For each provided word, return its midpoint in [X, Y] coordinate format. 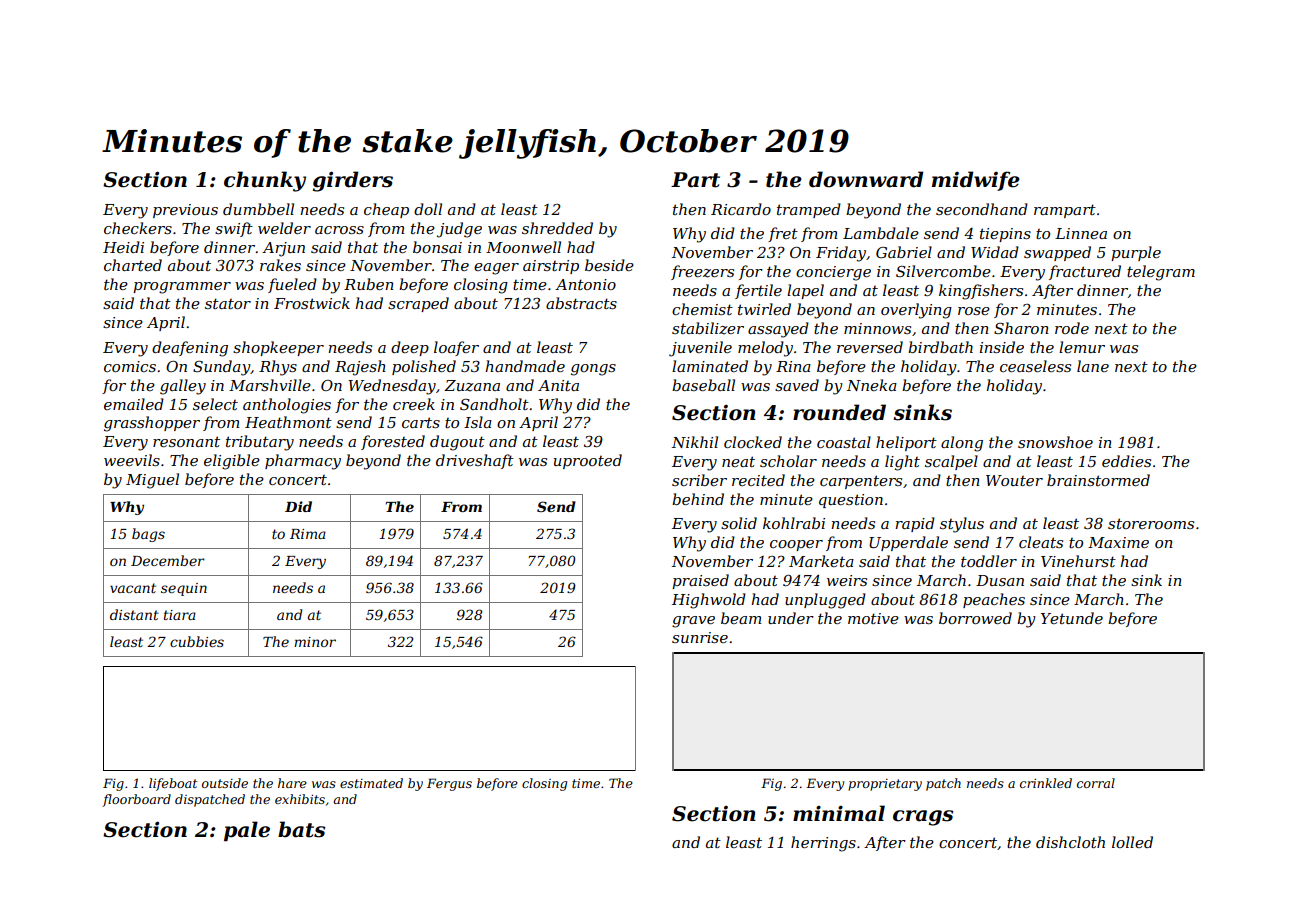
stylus [962, 525]
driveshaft [475, 461]
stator [228, 303]
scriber [699, 480]
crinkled [1046, 783]
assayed [778, 330]
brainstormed [1098, 480]
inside [1002, 347]
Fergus [449, 784]
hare [292, 783]
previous [185, 211]
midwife [976, 181]
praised [700, 581]
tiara [180, 615]
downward [866, 179]
